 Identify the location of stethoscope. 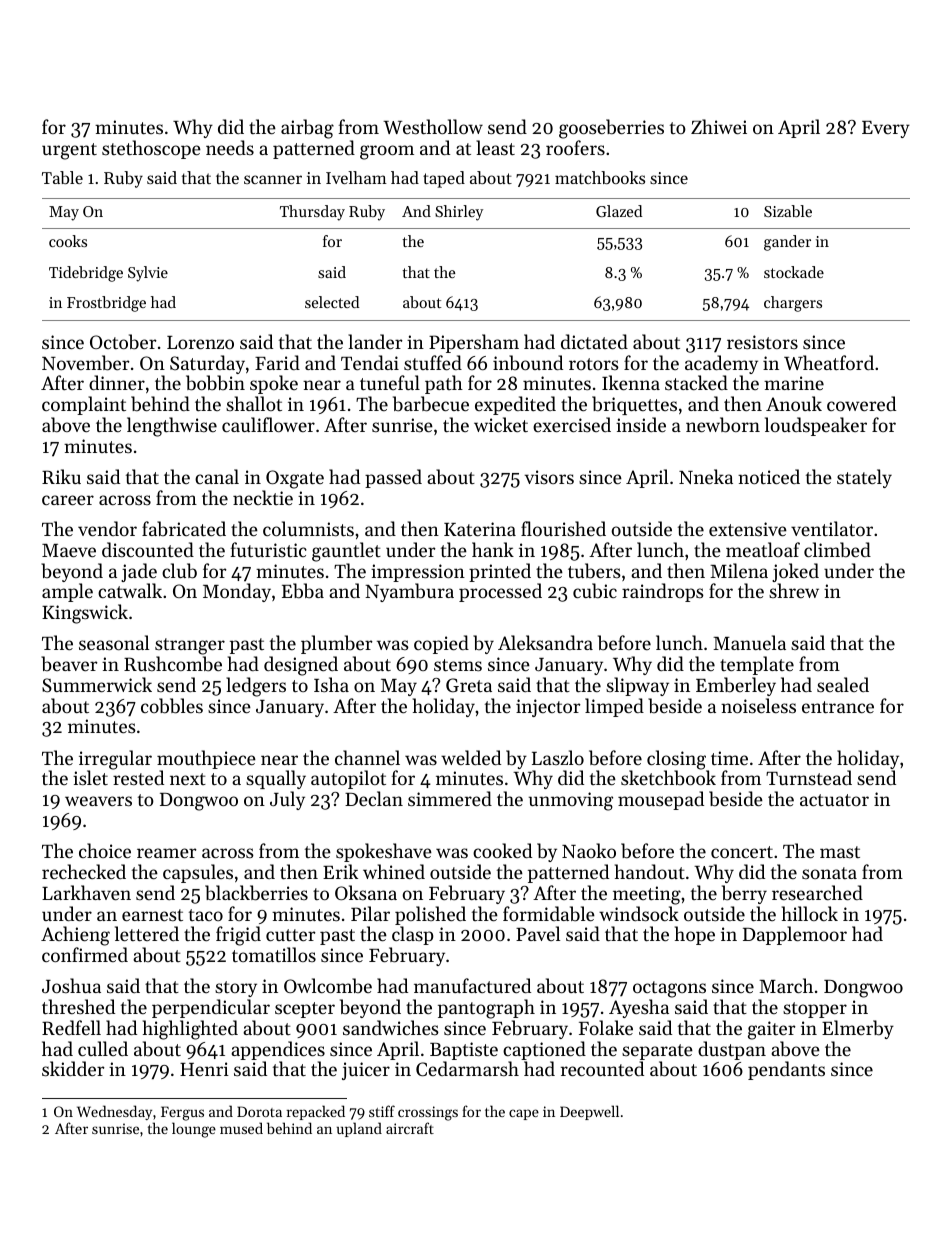
(151, 149).
